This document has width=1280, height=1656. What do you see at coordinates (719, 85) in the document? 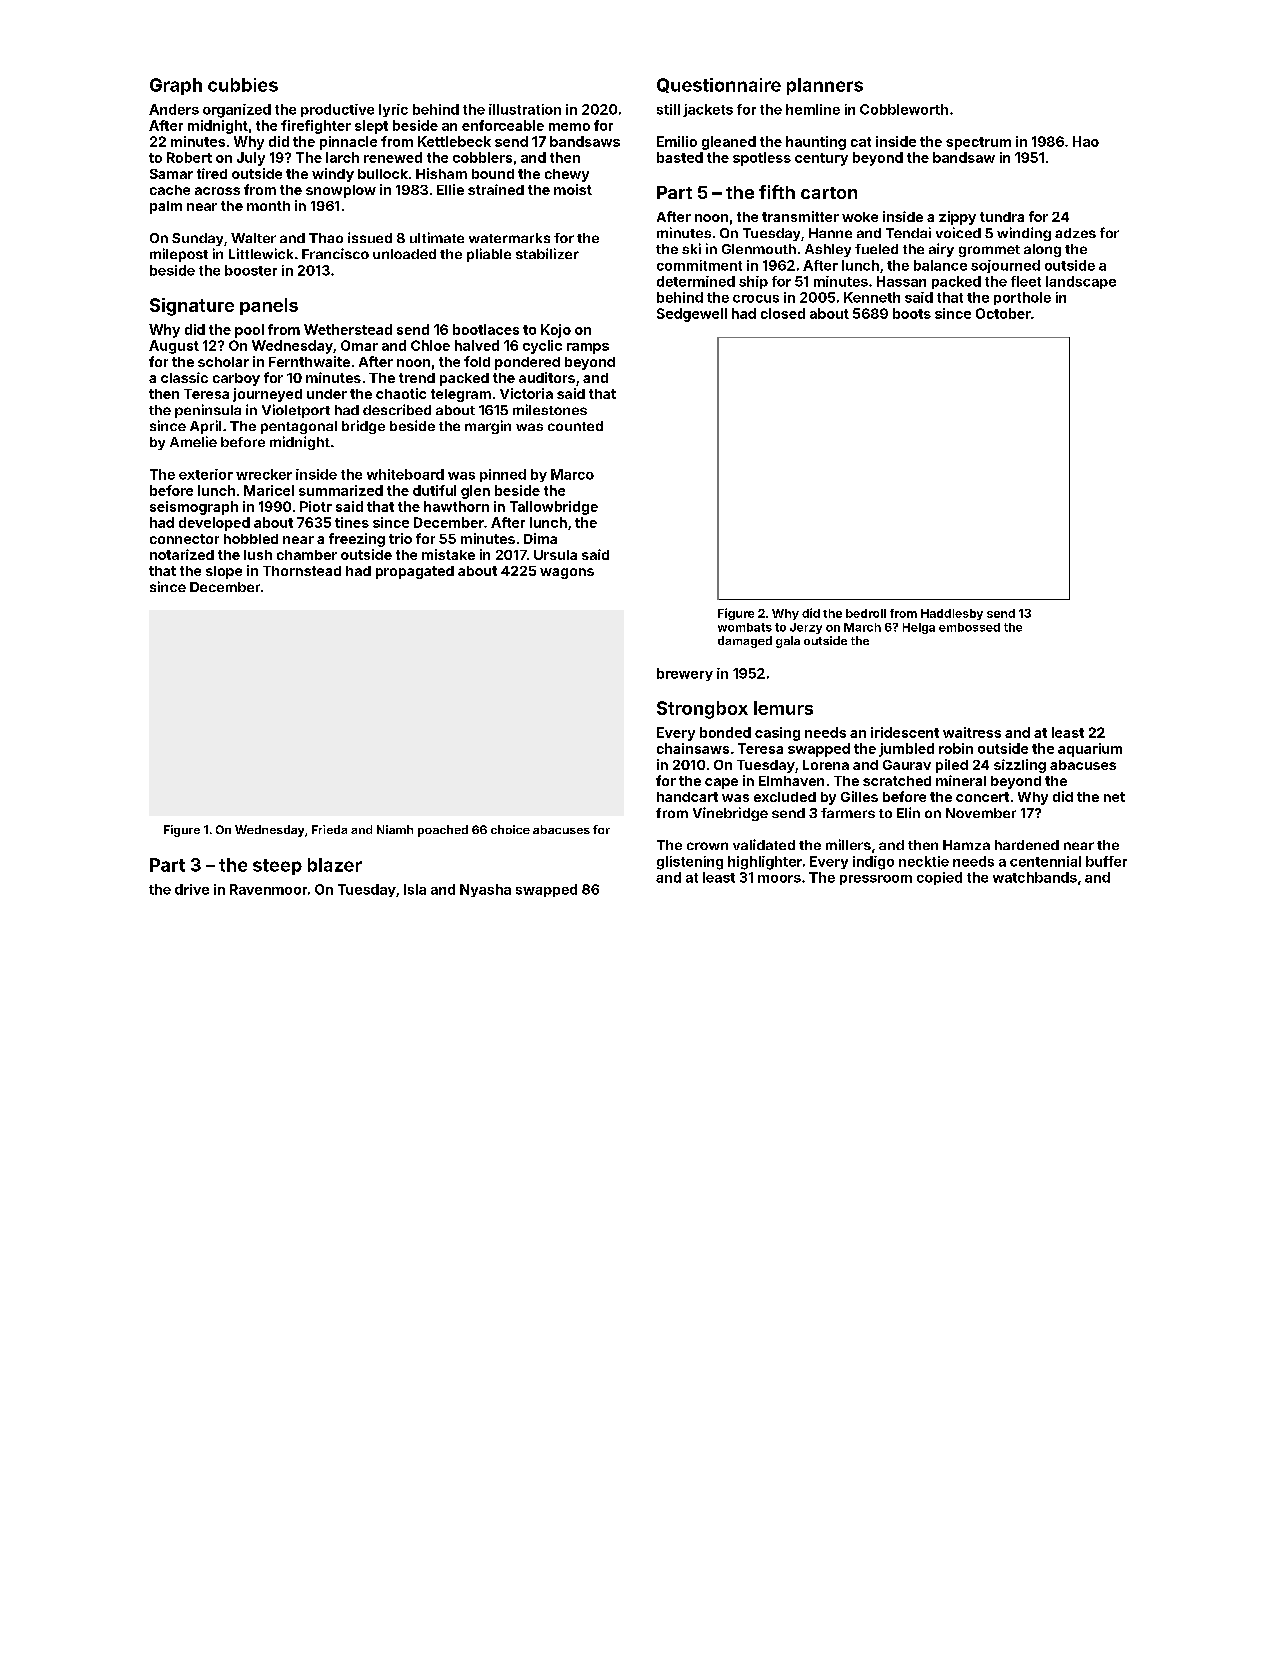
I see `Questionnaire` at bounding box center [719, 85].
